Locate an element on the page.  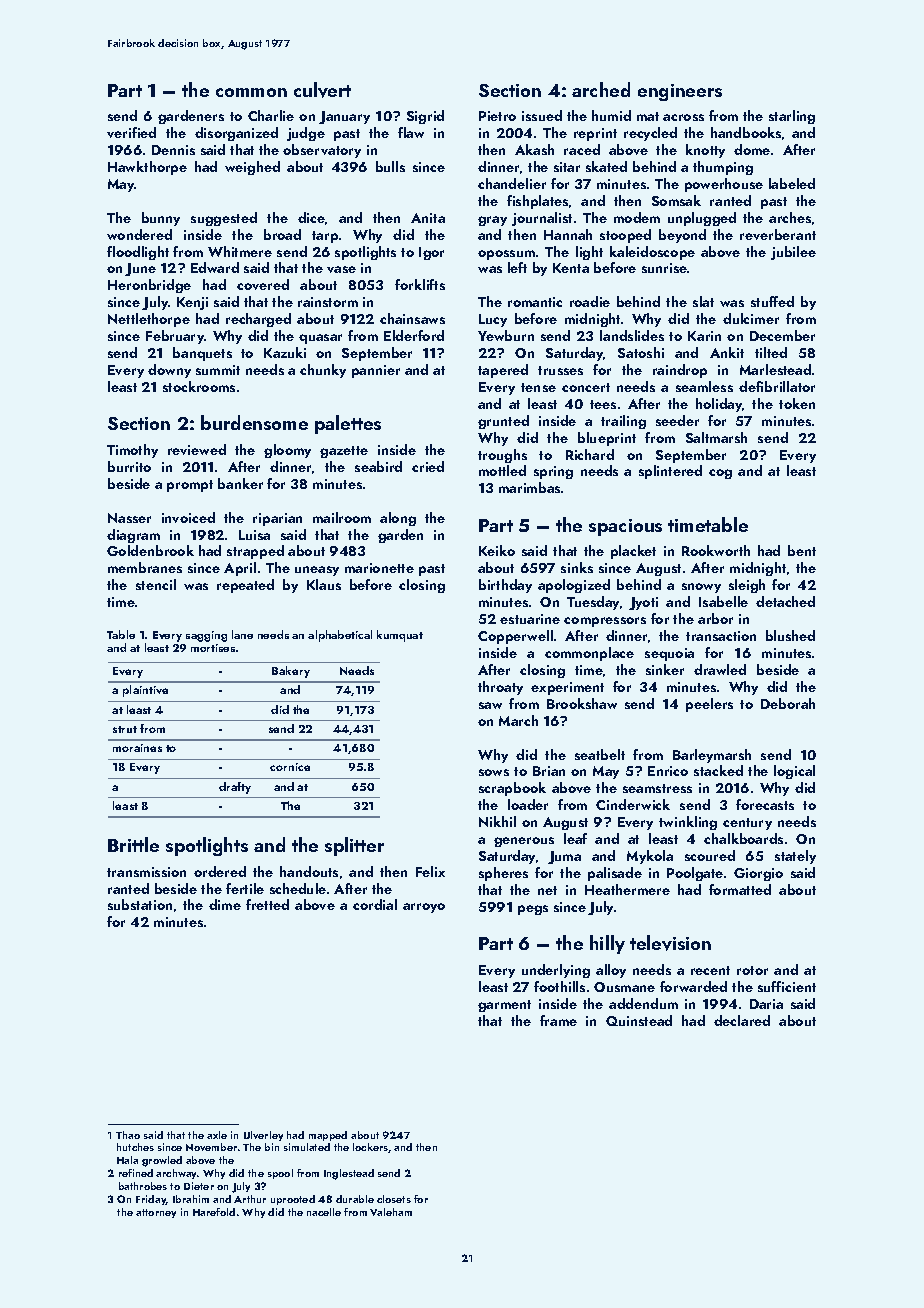
garment is located at coordinates (504, 1006).
